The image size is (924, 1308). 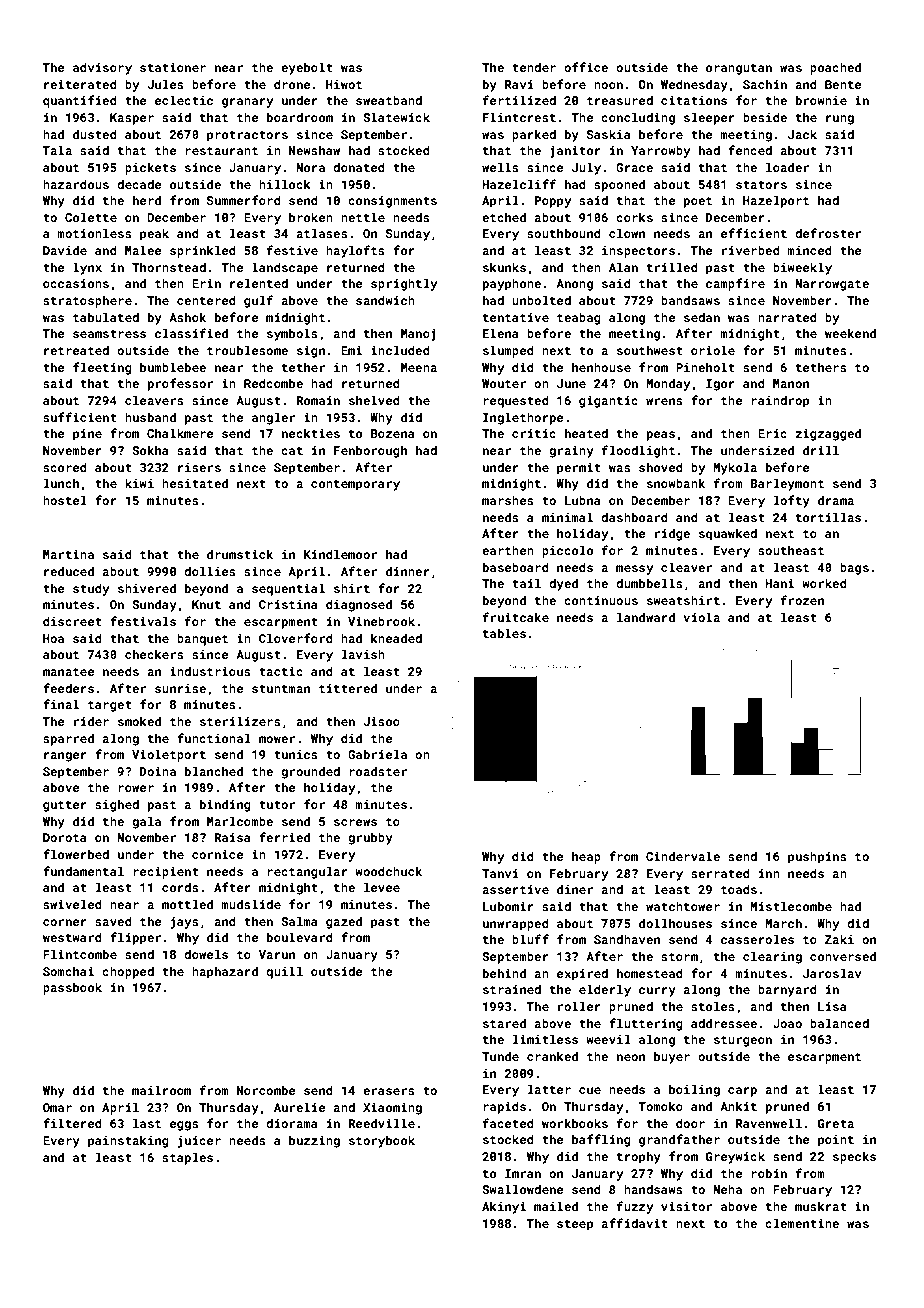 What do you see at coordinates (173, 67) in the page?
I see `stationer` at bounding box center [173, 67].
